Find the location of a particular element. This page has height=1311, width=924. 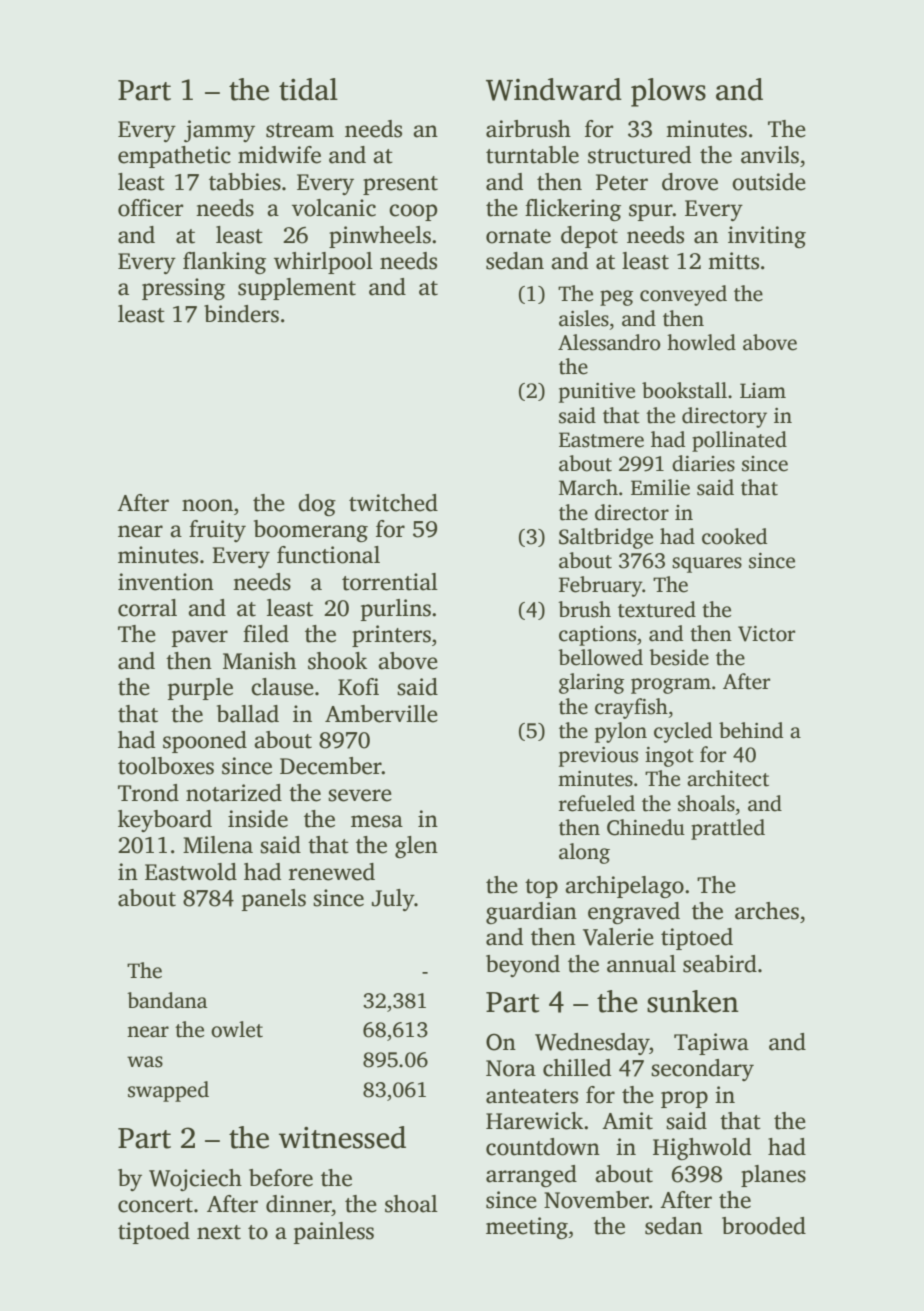

cooked is located at coordinates (734, 536).
